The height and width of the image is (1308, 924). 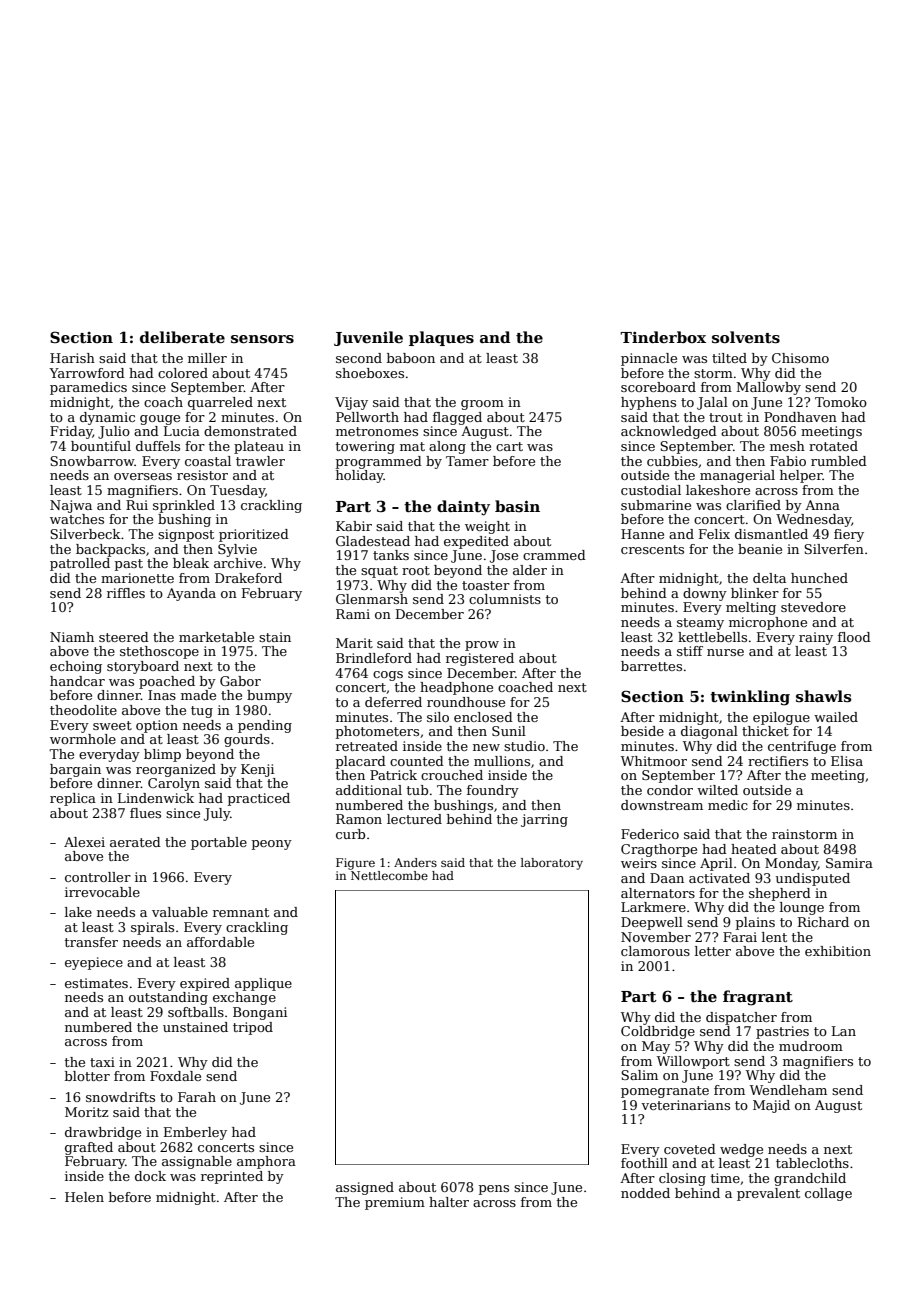 I want to click on deliberate, so click(x=182, y=337).
